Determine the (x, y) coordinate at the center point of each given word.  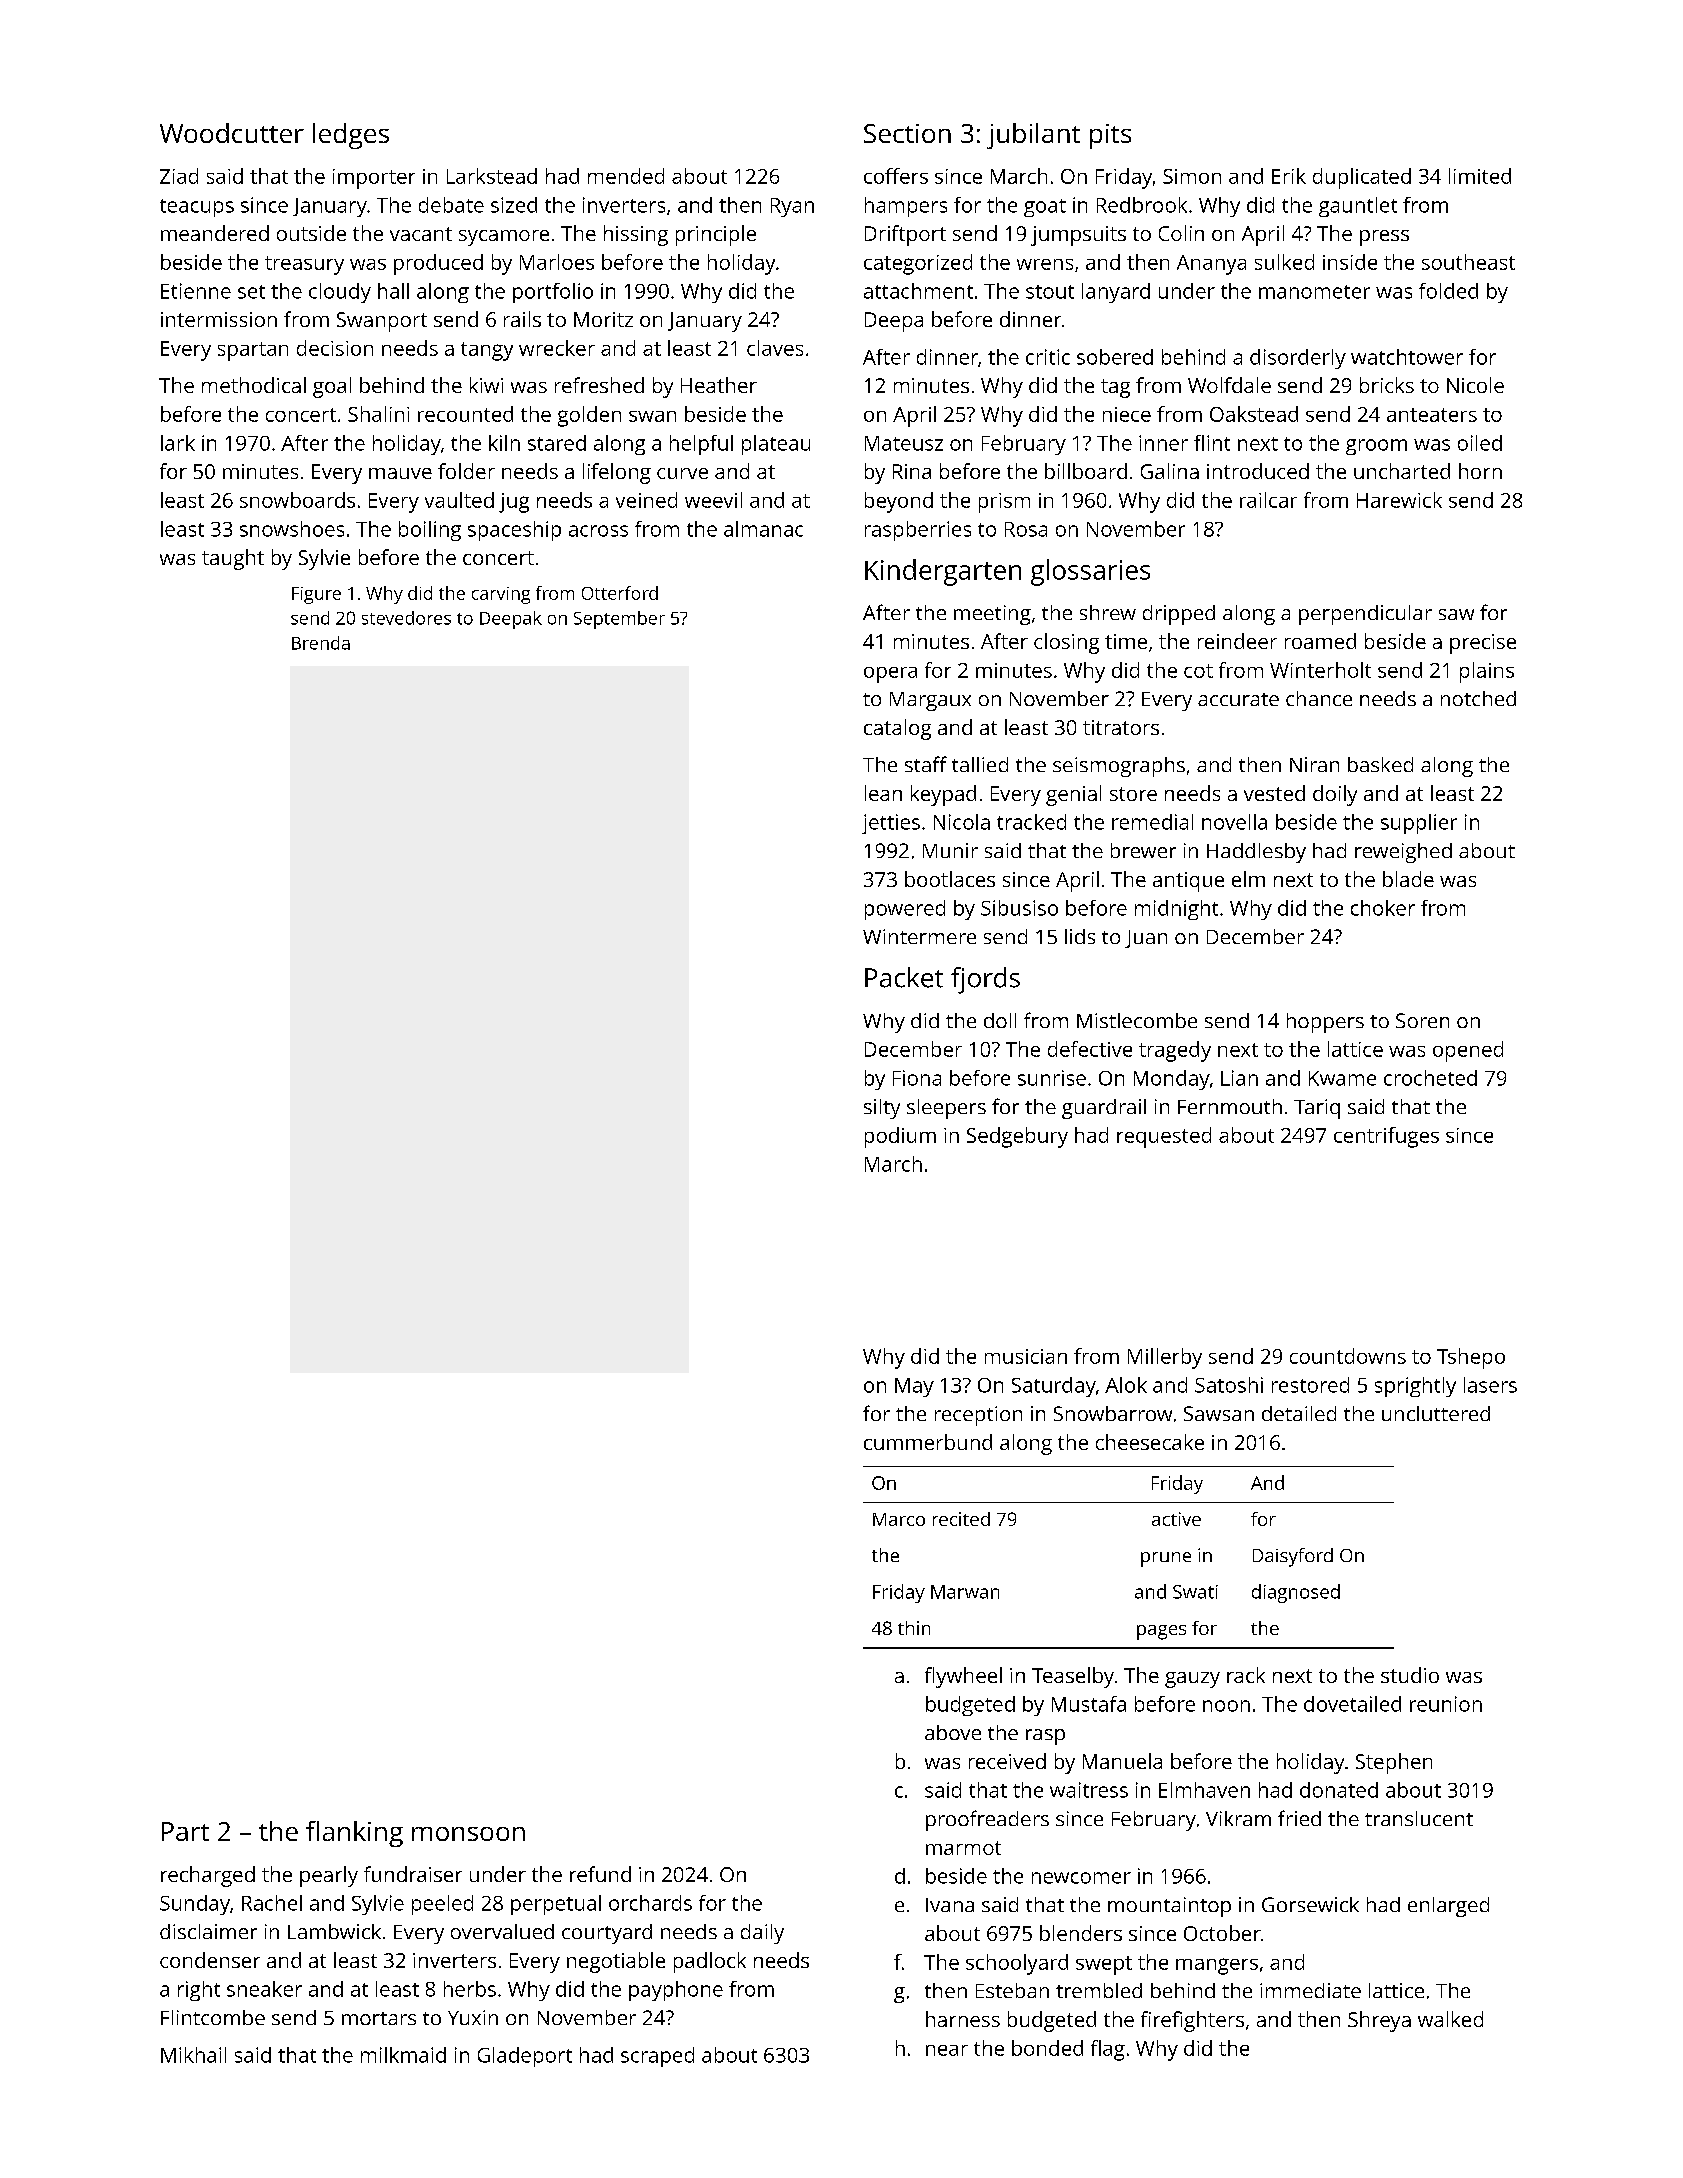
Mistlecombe (1137, 1020)
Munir (950, 850)
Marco (899, 1519)
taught (233, 559)
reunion (1446, 1704)
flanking (354, 1834)
